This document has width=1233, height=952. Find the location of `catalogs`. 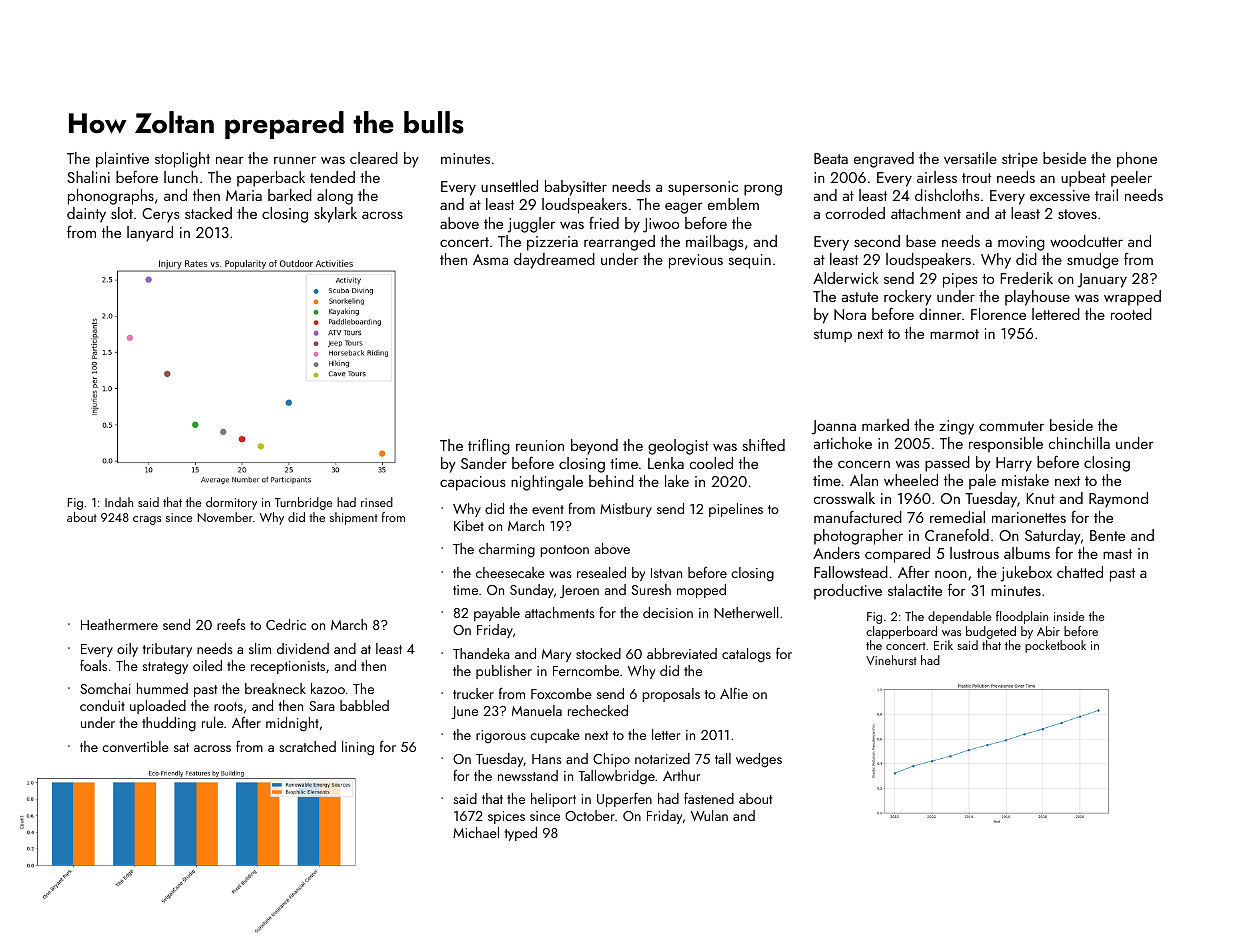

catalogs is located at coordinates (746, 655).
